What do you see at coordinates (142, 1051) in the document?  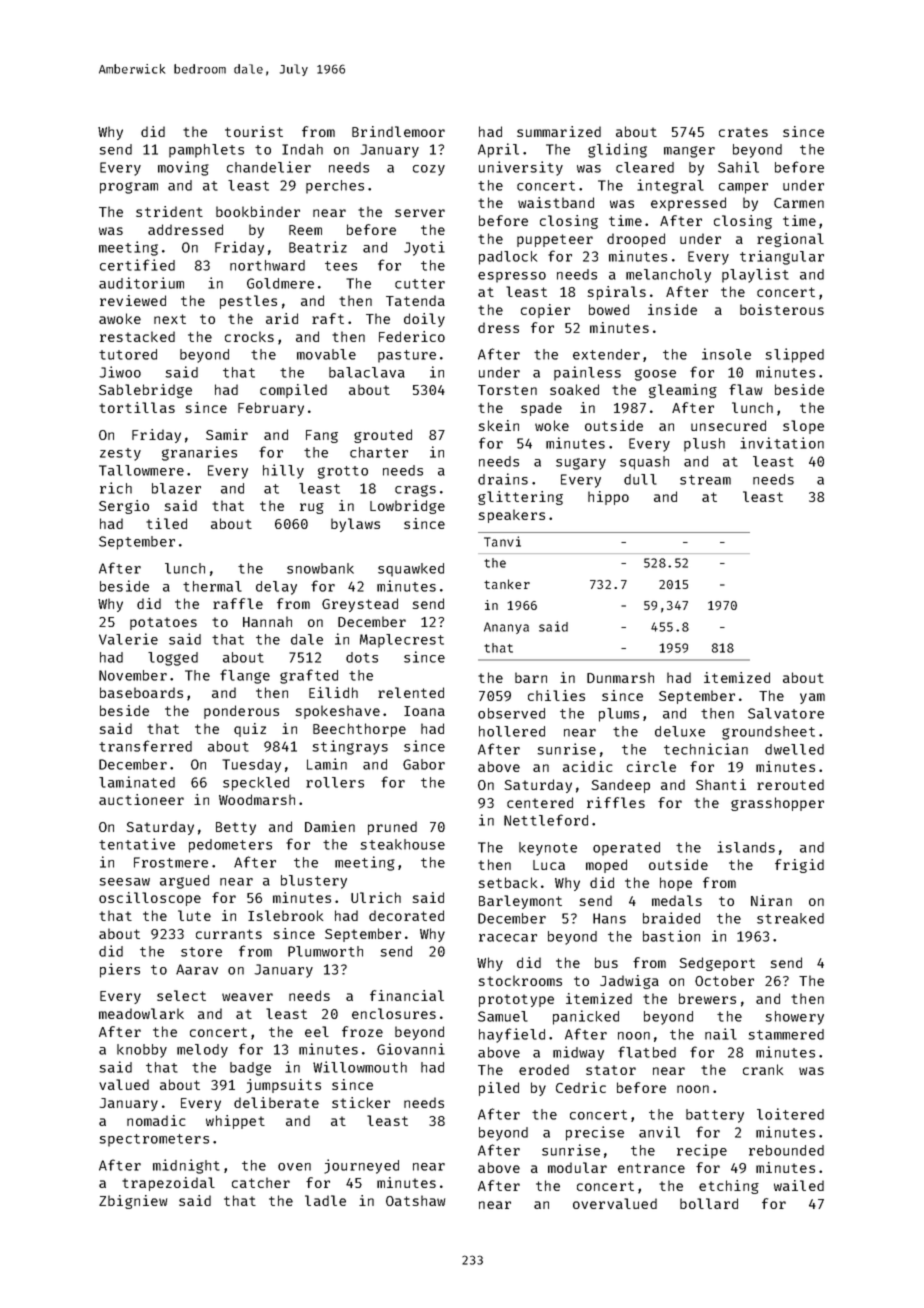 I see `knobby` at bounding box center [142, 1051].
